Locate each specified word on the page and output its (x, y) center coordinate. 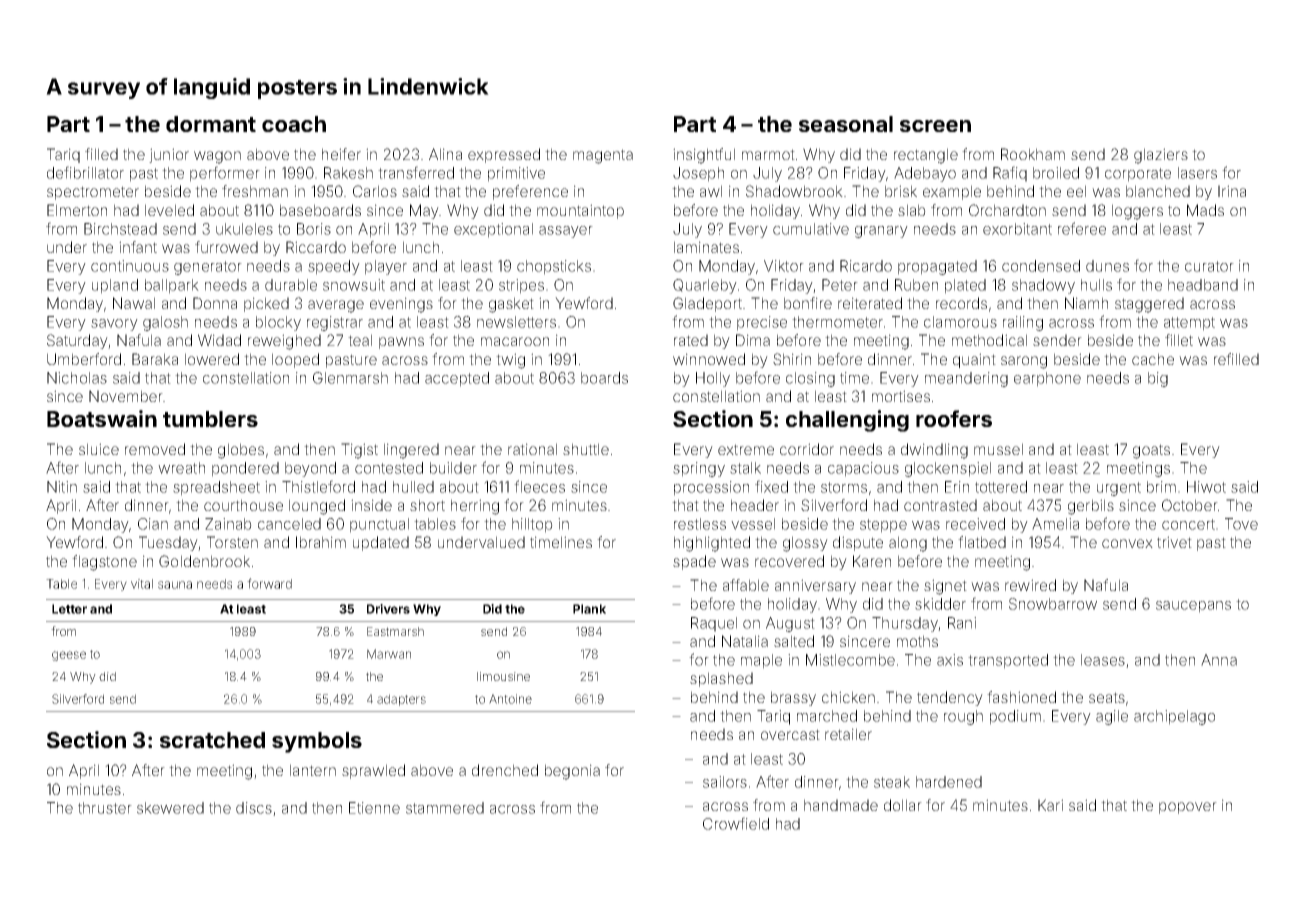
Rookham (1033, 154)
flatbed (982, 542)
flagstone (104, 563)
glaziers (1161, 156)
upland (115, 286)
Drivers (388, 609)
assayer (566, 232)
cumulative (811, 229)
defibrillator (85, 172)
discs (254, 808)
